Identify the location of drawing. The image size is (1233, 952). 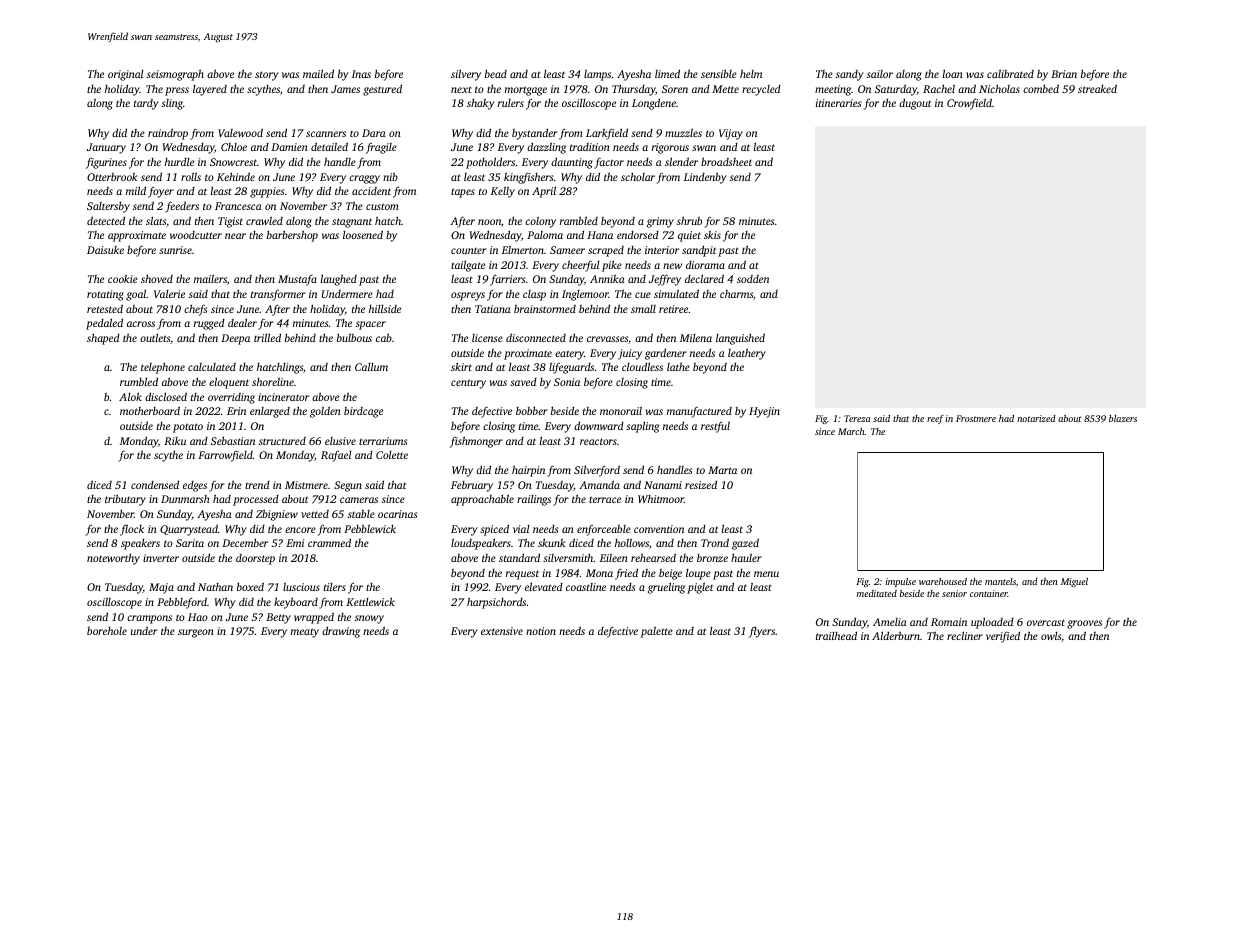
(341, 632).
